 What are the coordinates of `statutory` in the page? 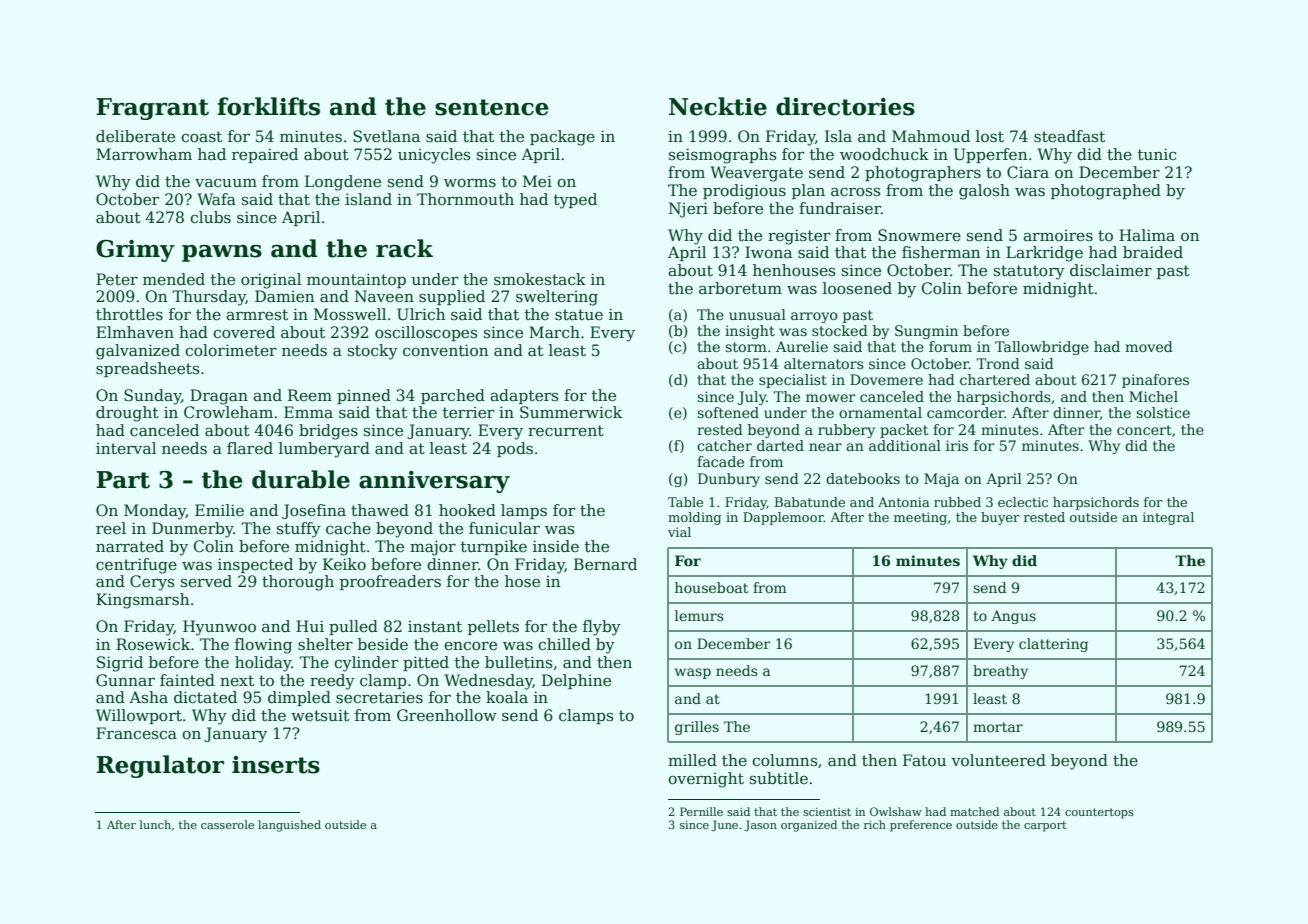 It's located at (1029, 272).
